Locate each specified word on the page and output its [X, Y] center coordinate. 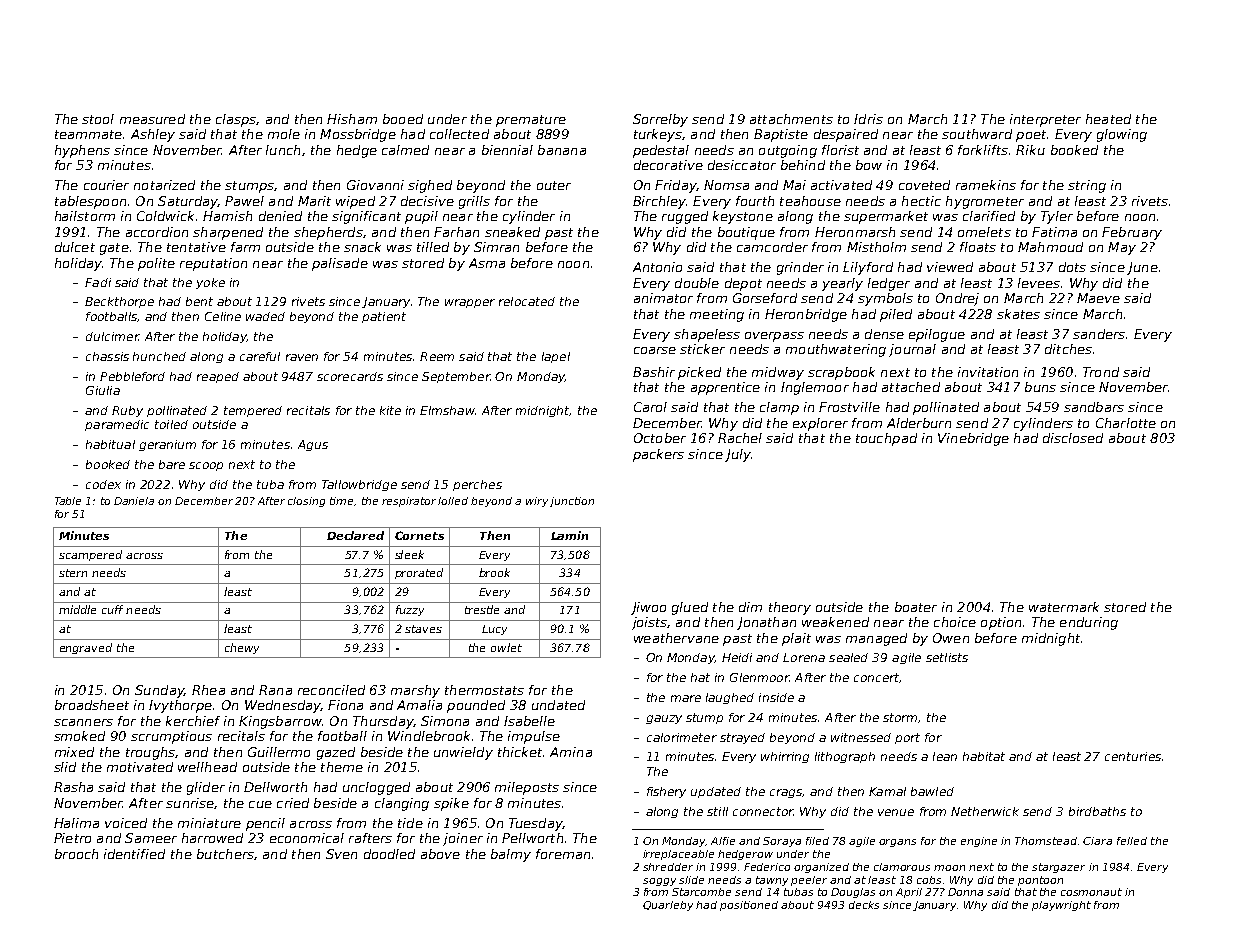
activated [841, 185]
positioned [749, 906]
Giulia [103, 390]
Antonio [657, 267]
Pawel [244, 201]
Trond [1101, 372]
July [738, 455]
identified [134, 854]
